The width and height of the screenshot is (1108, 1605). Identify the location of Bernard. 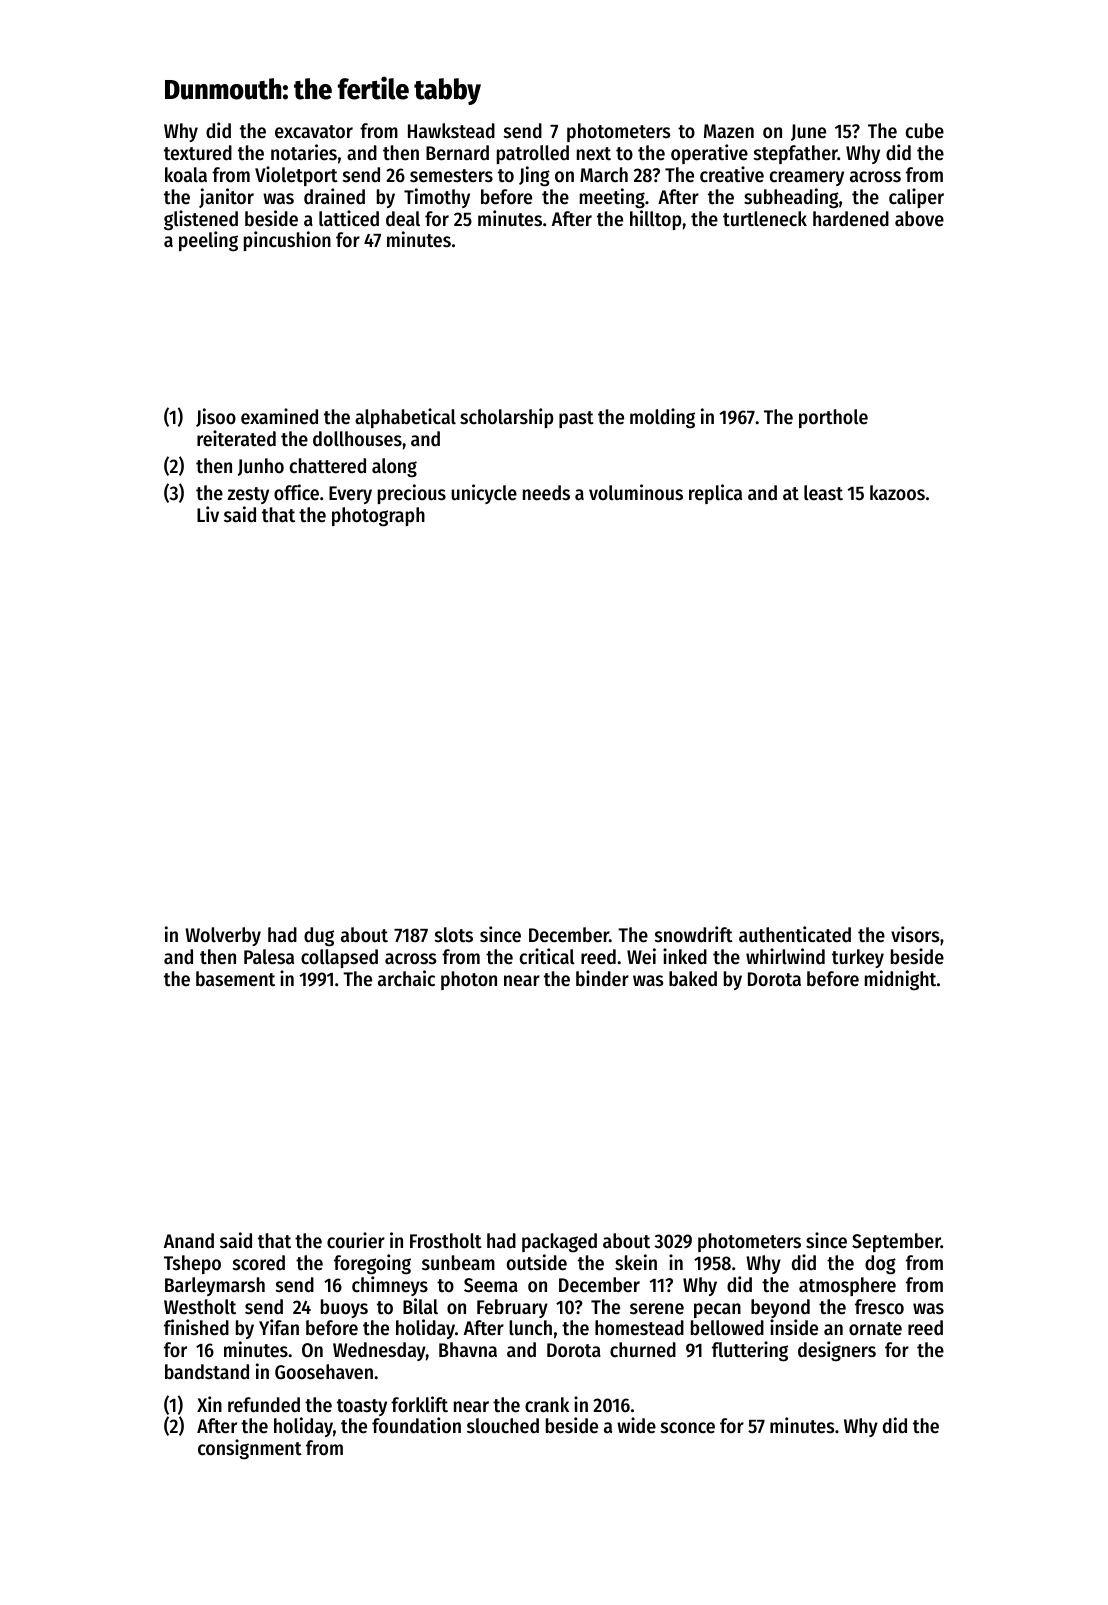
(457, 153).
